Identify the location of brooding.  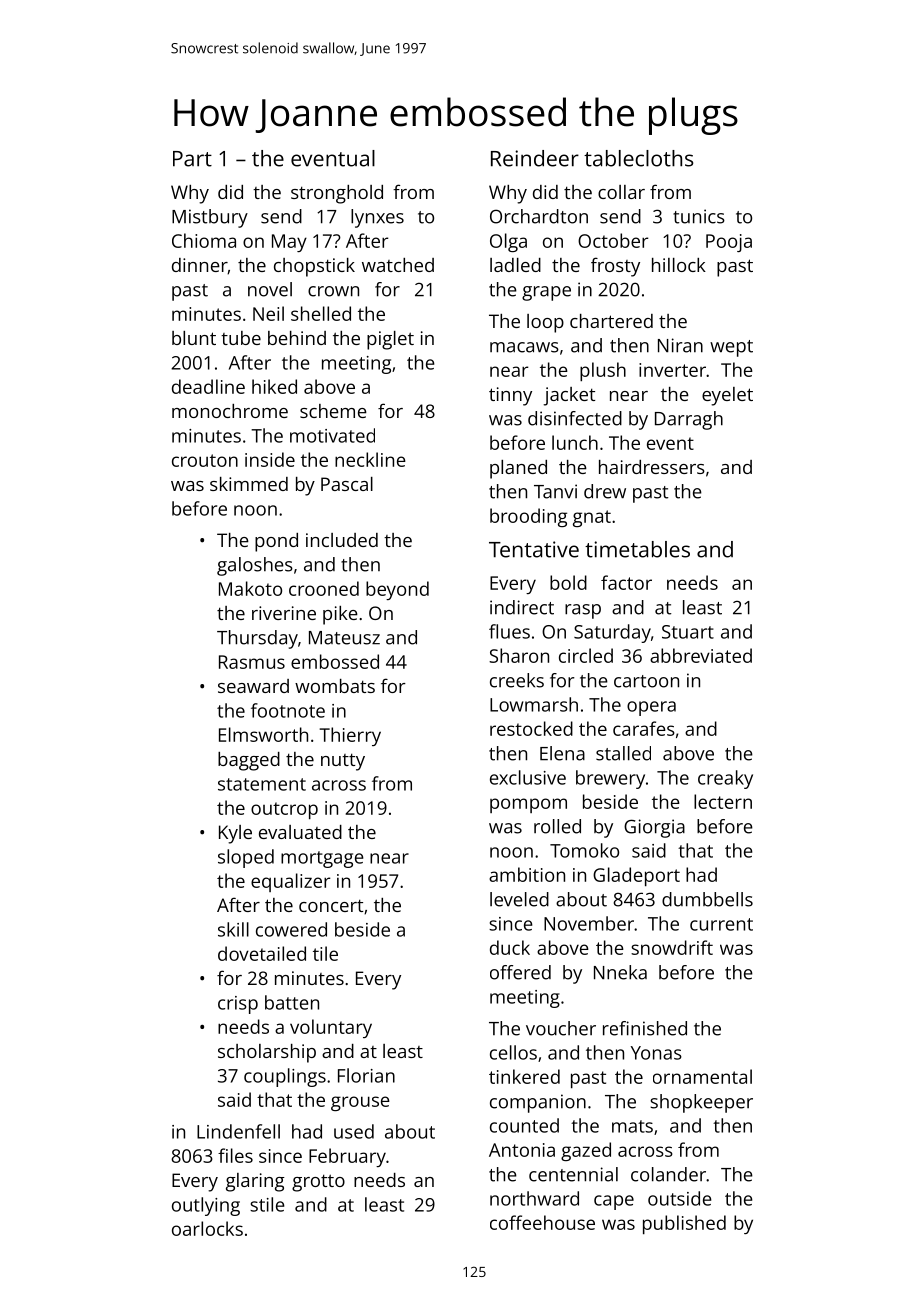
(528, 517).
